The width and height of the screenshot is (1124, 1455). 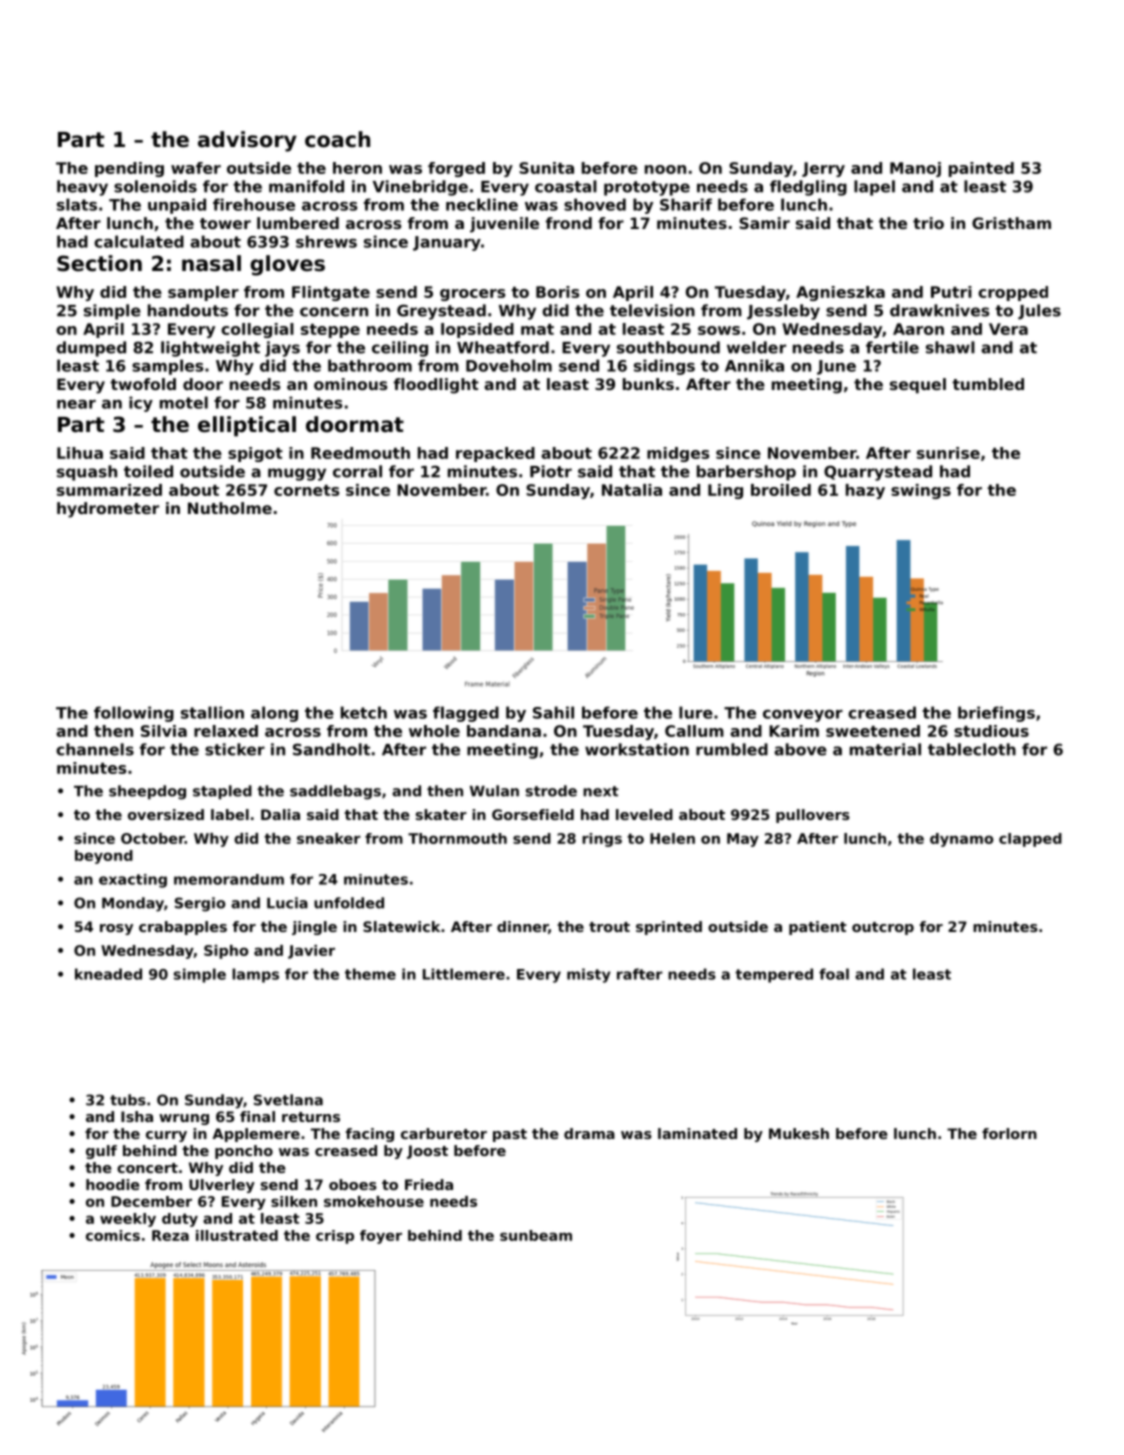 What do you see at coordinates (504, 225) in the screenshot?
I see `juvenile` at bounding box center [504, 225].
